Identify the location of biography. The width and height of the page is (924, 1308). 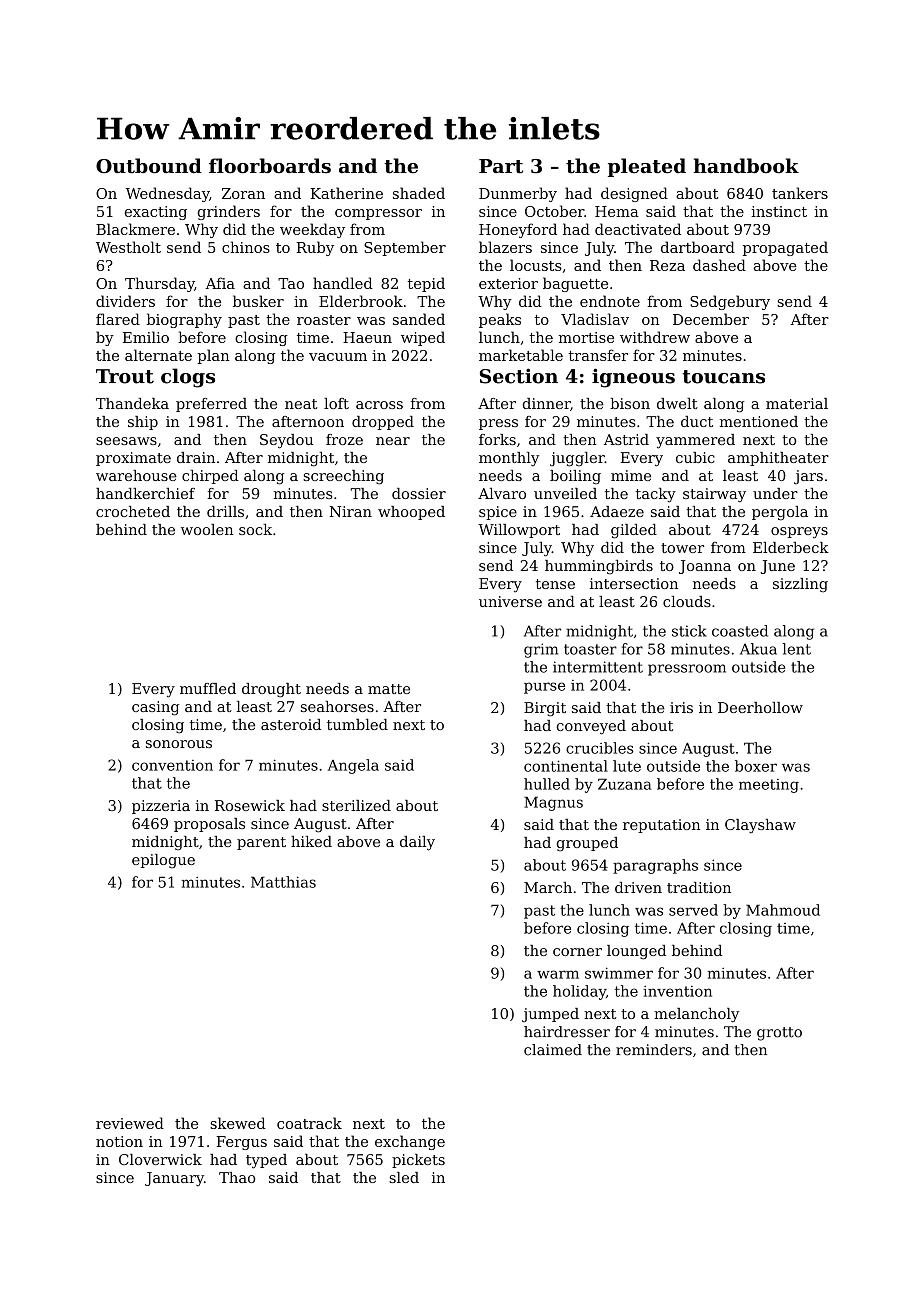
(184, 320).
